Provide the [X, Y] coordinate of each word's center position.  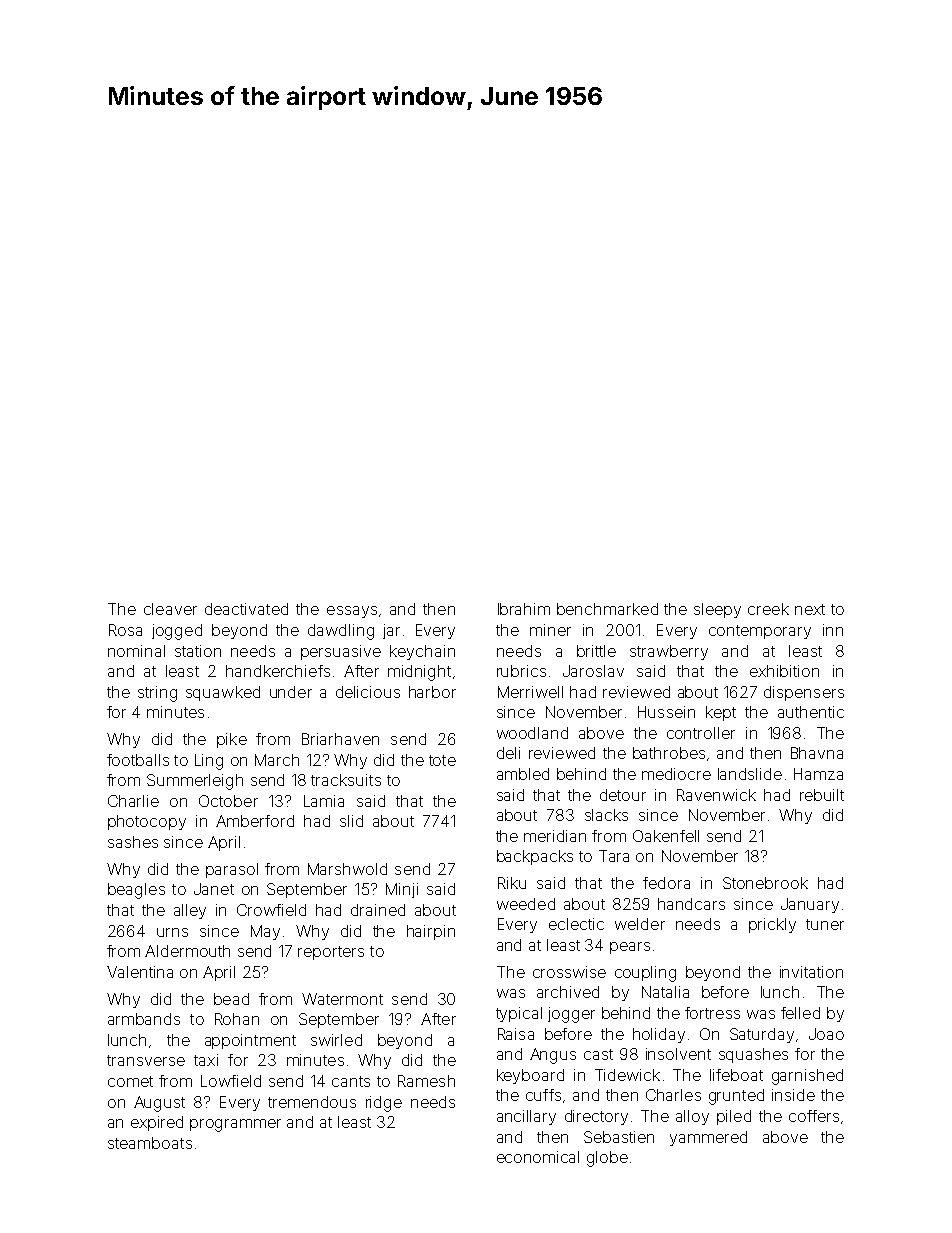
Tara [614, 856]
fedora [666, 883]
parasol [232, 870]
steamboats [150, 1143]
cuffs [543, 1095]
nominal [136, 651]
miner [550, 630]
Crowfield [271, 910]
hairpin [431, 932]
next [810, 609]
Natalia [665, 992]
